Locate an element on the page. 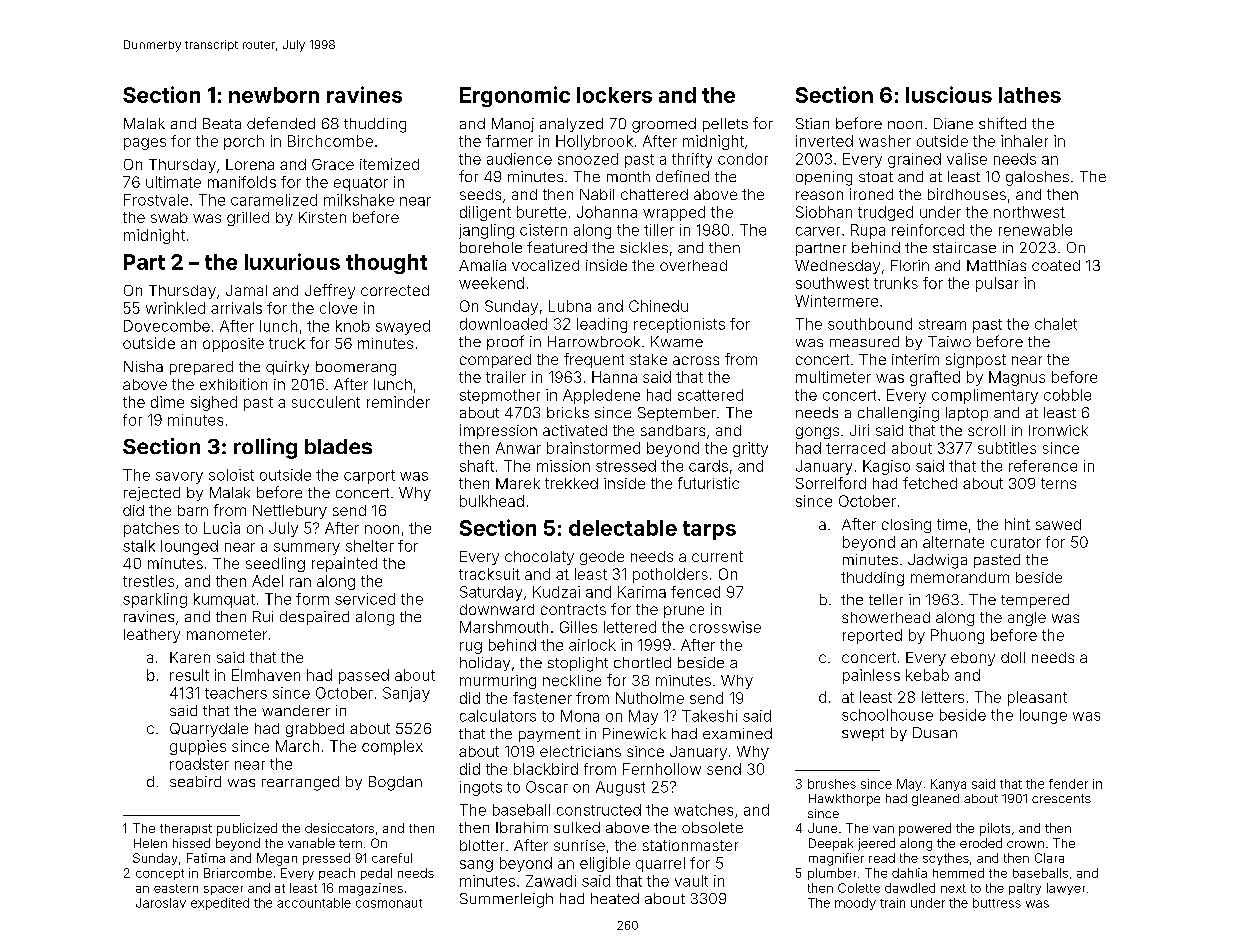 The image size is (1233, 952). Jaroslav is located at coordinates (161, 903).
